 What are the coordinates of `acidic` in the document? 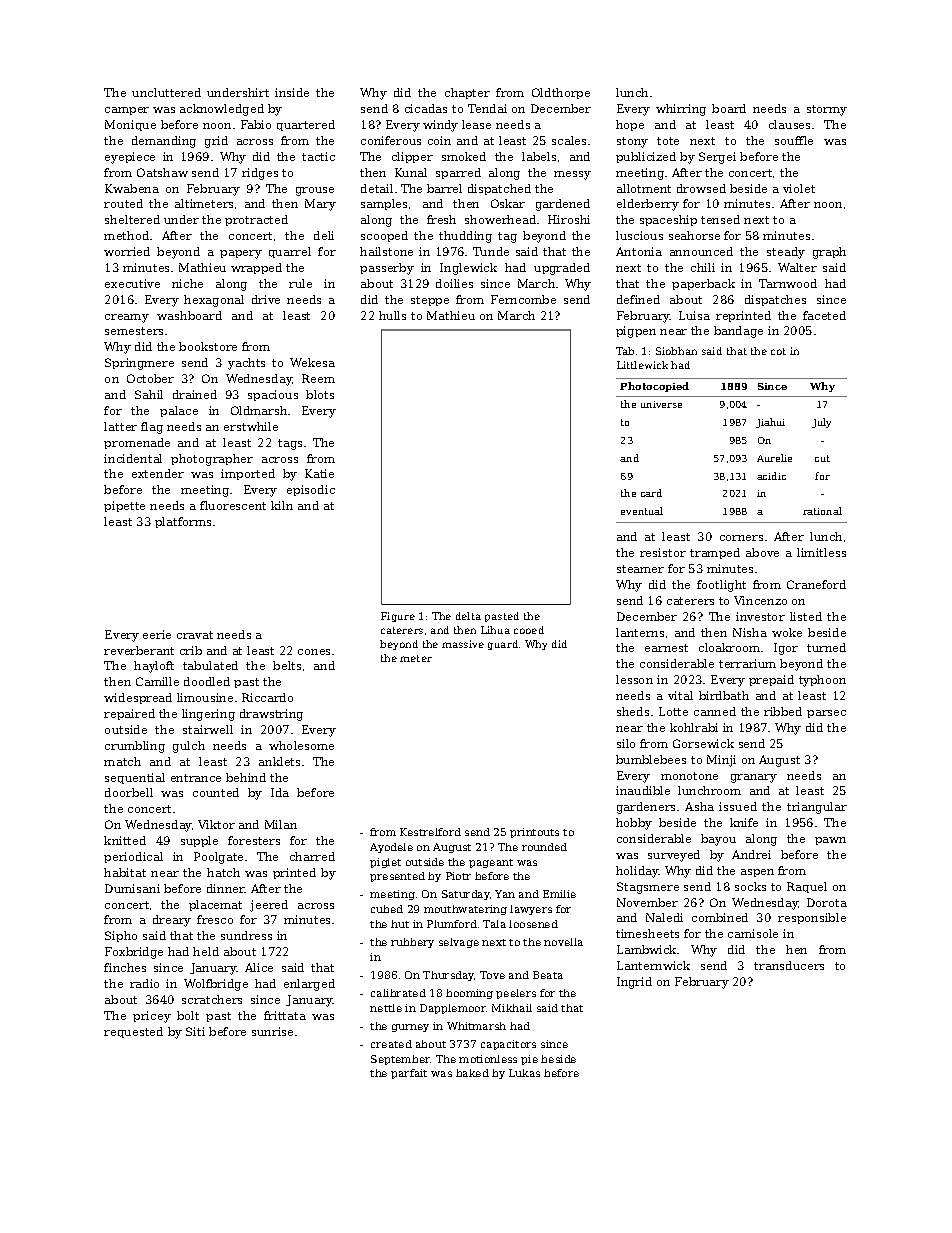 It's located at (771, 476).
